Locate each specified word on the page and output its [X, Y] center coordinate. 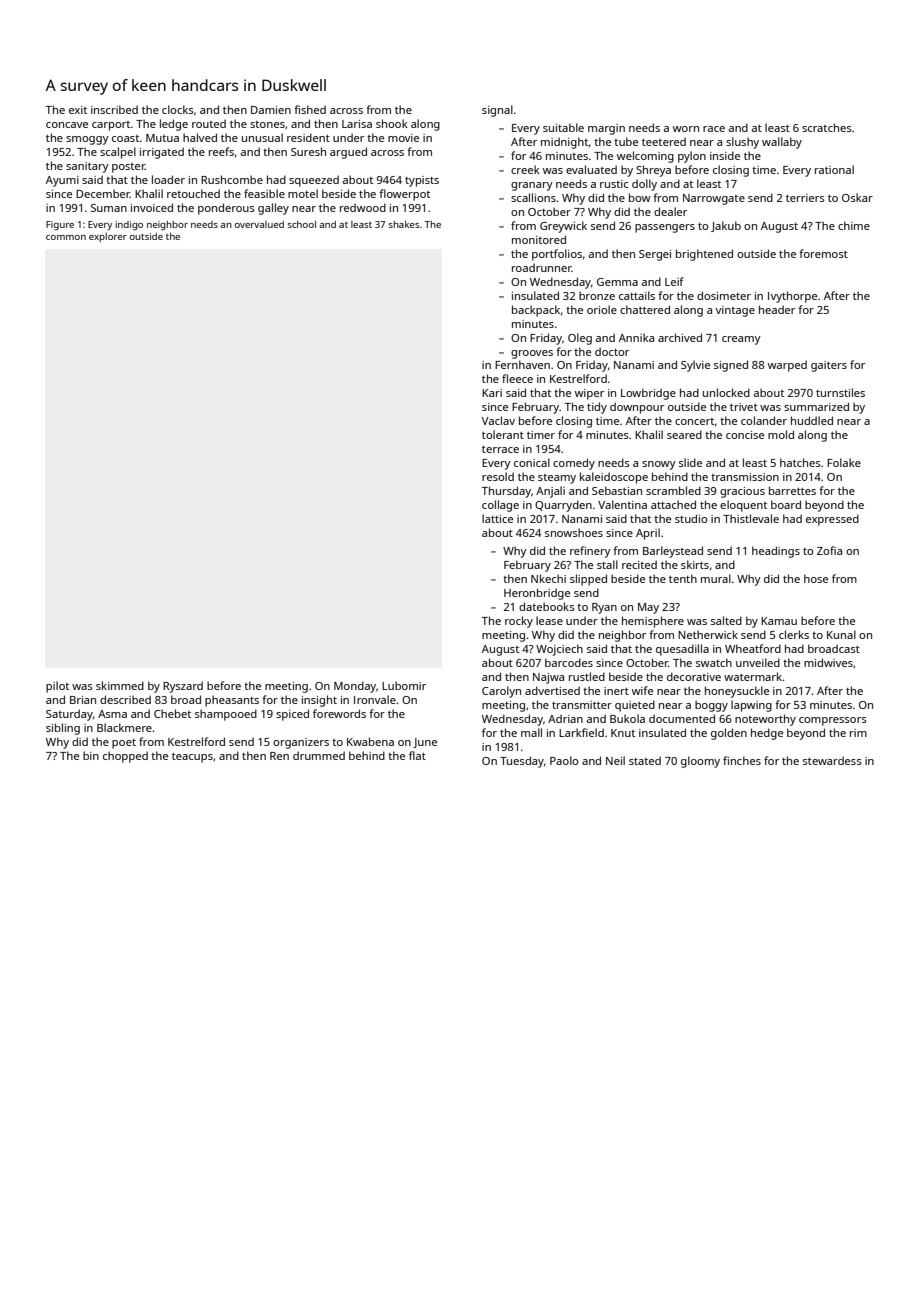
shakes [404, 224]
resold [498, 476]
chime [854, 225]
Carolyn [501, 692]
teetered [664, 141]
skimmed [120, 685]
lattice [497, 518]
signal [497, 111]
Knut [623, 733]
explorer [108, 237]
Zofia [829, 550]
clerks [794, 634]
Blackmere [124, 727]
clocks [178, 109]
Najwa [548, 678]
